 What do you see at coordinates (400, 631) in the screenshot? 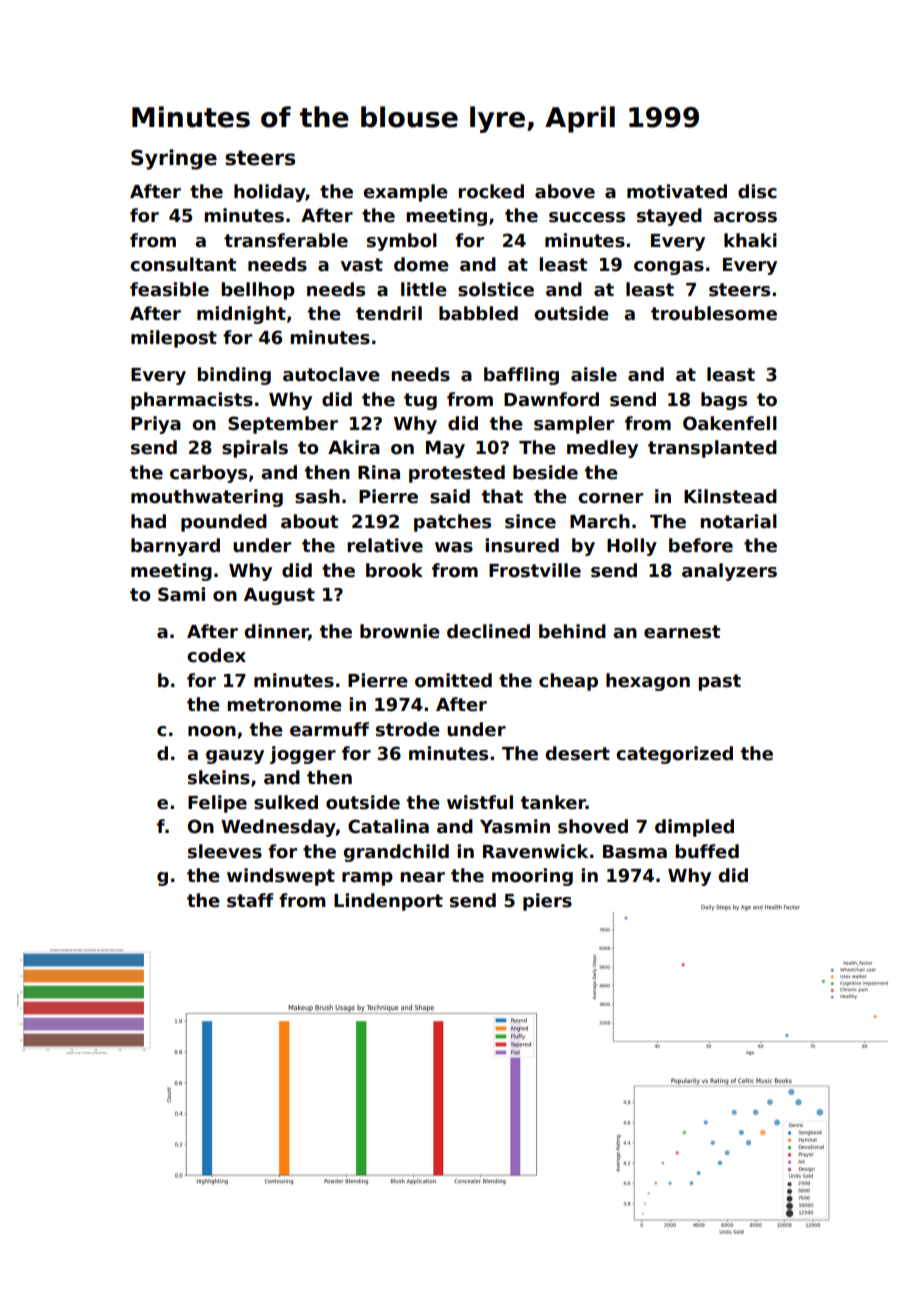
I see `brownie` at bounding box center [400, 631].
